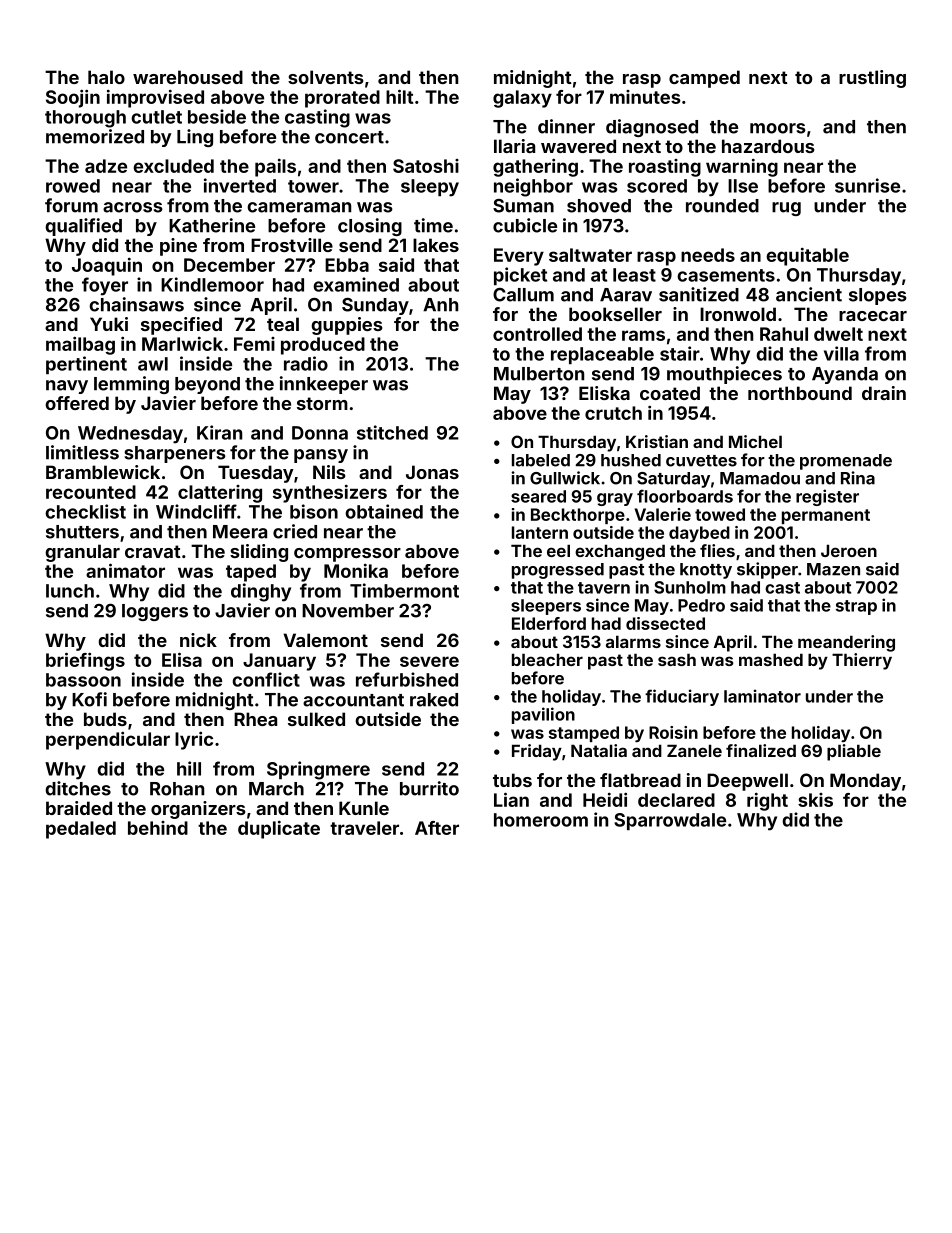 The height and width of the page is (1233, 952). What do you see at coordinates (519, 257) in the page?
I see `Every` at bounding box center [519, 257].
